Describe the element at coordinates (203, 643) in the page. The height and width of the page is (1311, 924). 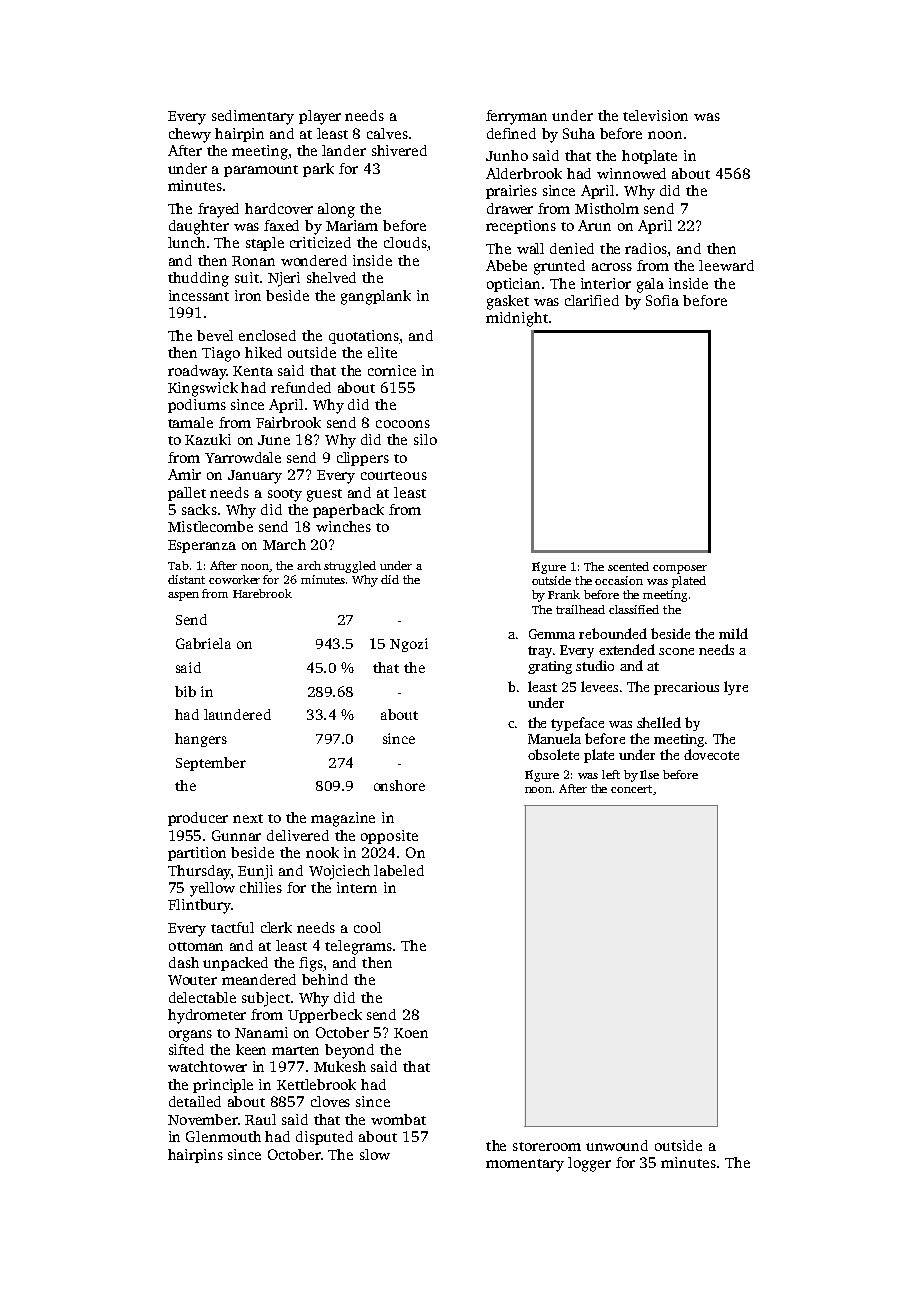
I see `Gabriela` at that location.
